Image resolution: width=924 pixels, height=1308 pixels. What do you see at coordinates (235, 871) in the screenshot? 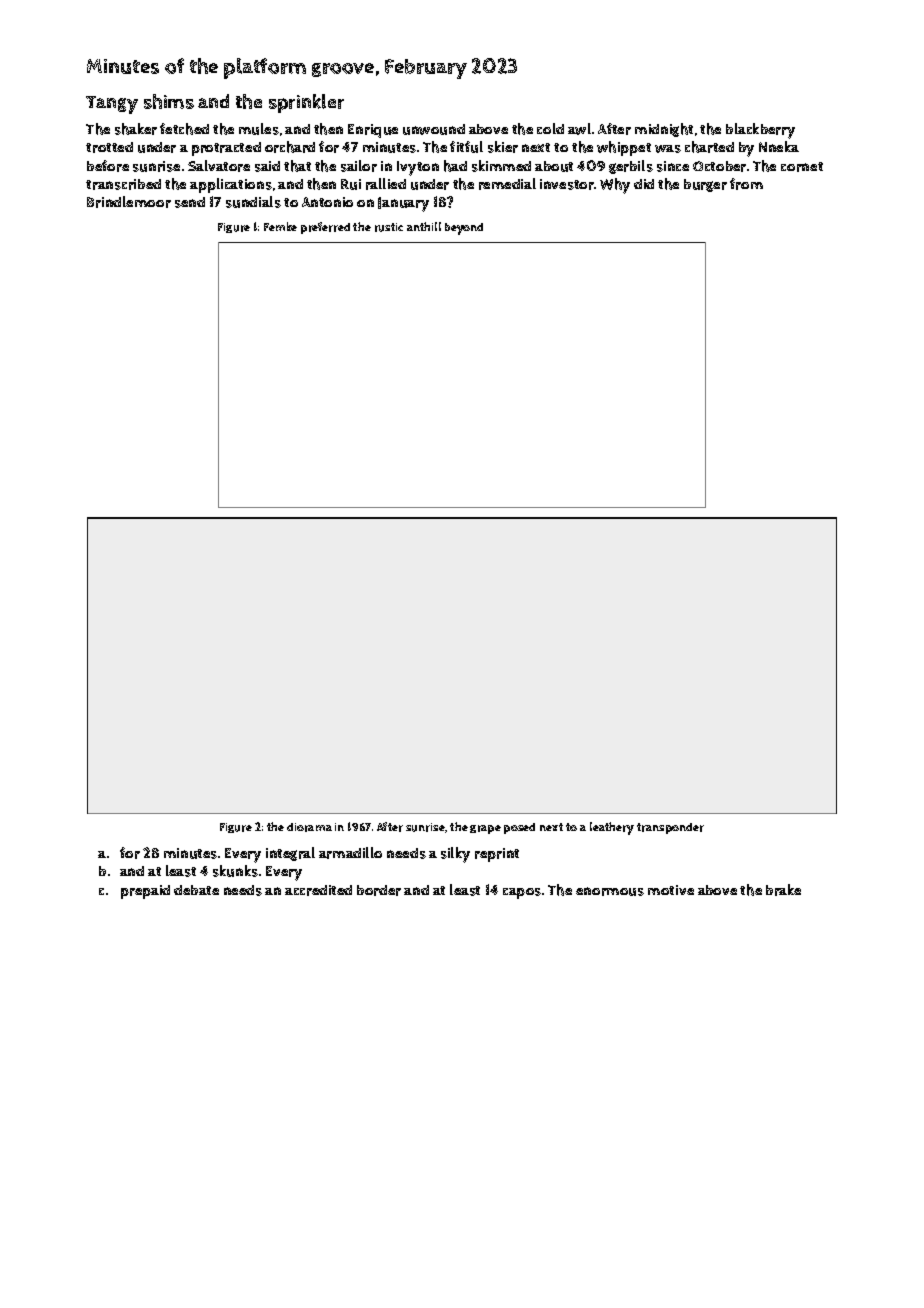
I see `skunks` at bounding box center [235, 871].
